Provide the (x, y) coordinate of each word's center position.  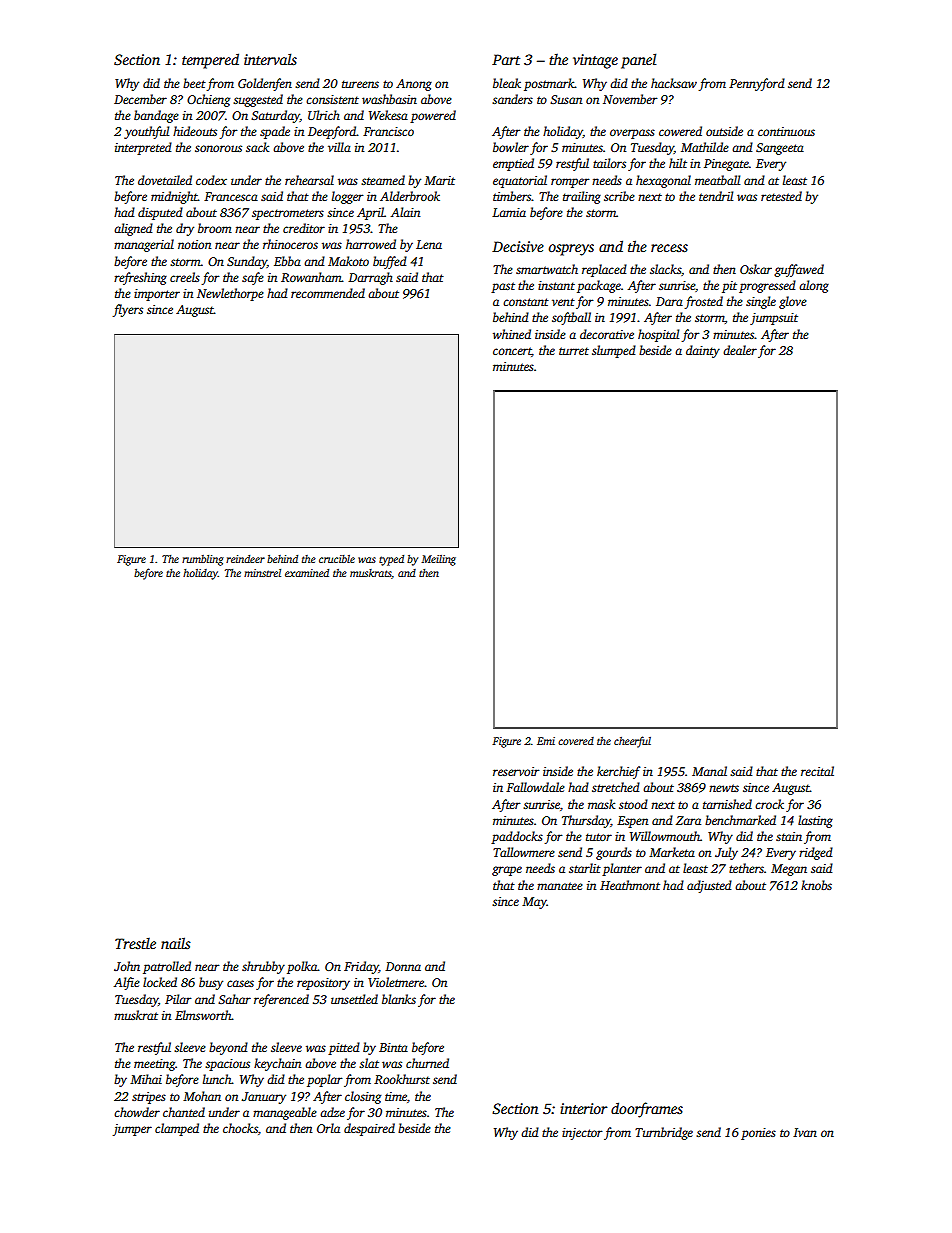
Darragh (370, 278)
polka (302, 967)
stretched (616, 787)
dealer (740, 350)
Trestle (135, 943)
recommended (328, 293)
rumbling (203, 560)
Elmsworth (203, 1015)
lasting (815, 821)
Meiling (438, 560)
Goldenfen (265, 84)
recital (817, 771)
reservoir (516, 771)
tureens (360, 84)
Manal (709, 771)
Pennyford (757, 84)
